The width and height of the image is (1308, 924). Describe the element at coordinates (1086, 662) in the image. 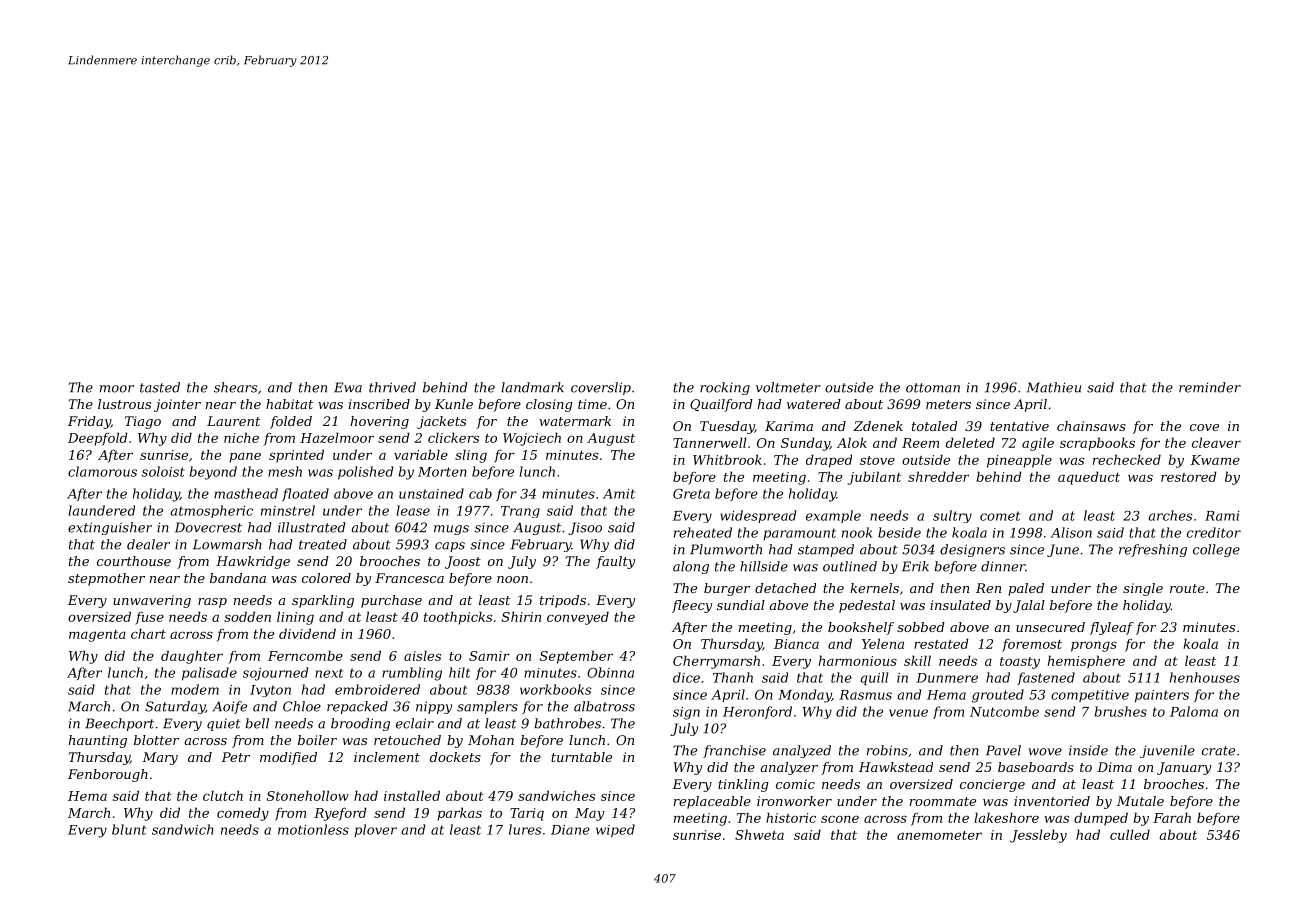

I see `hemisphere` at that location.
